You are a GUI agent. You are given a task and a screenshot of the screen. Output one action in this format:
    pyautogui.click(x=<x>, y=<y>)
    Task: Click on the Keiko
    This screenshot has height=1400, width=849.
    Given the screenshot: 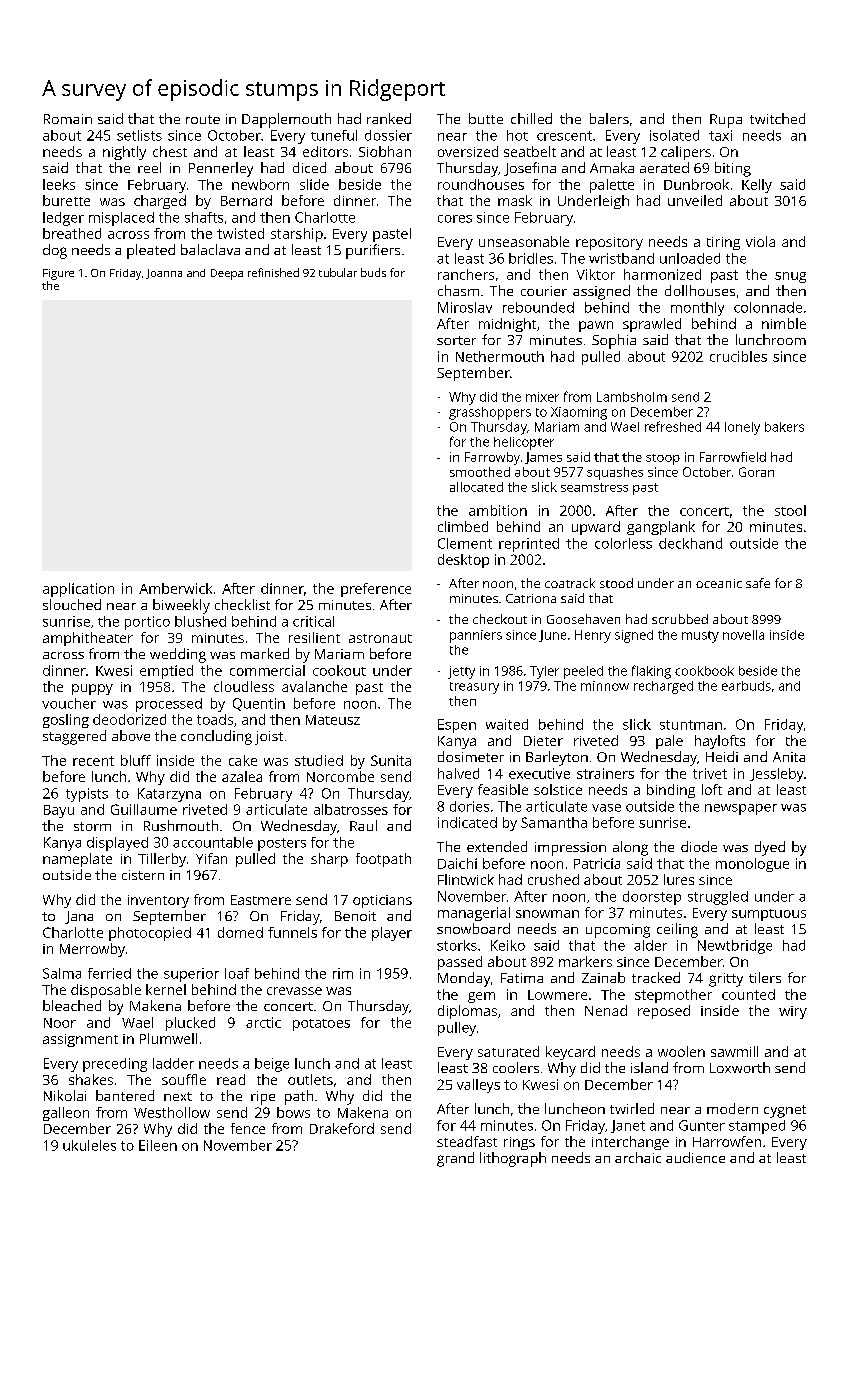 What is the action you would take?
    pyautogui.click(x=508, y=945)
